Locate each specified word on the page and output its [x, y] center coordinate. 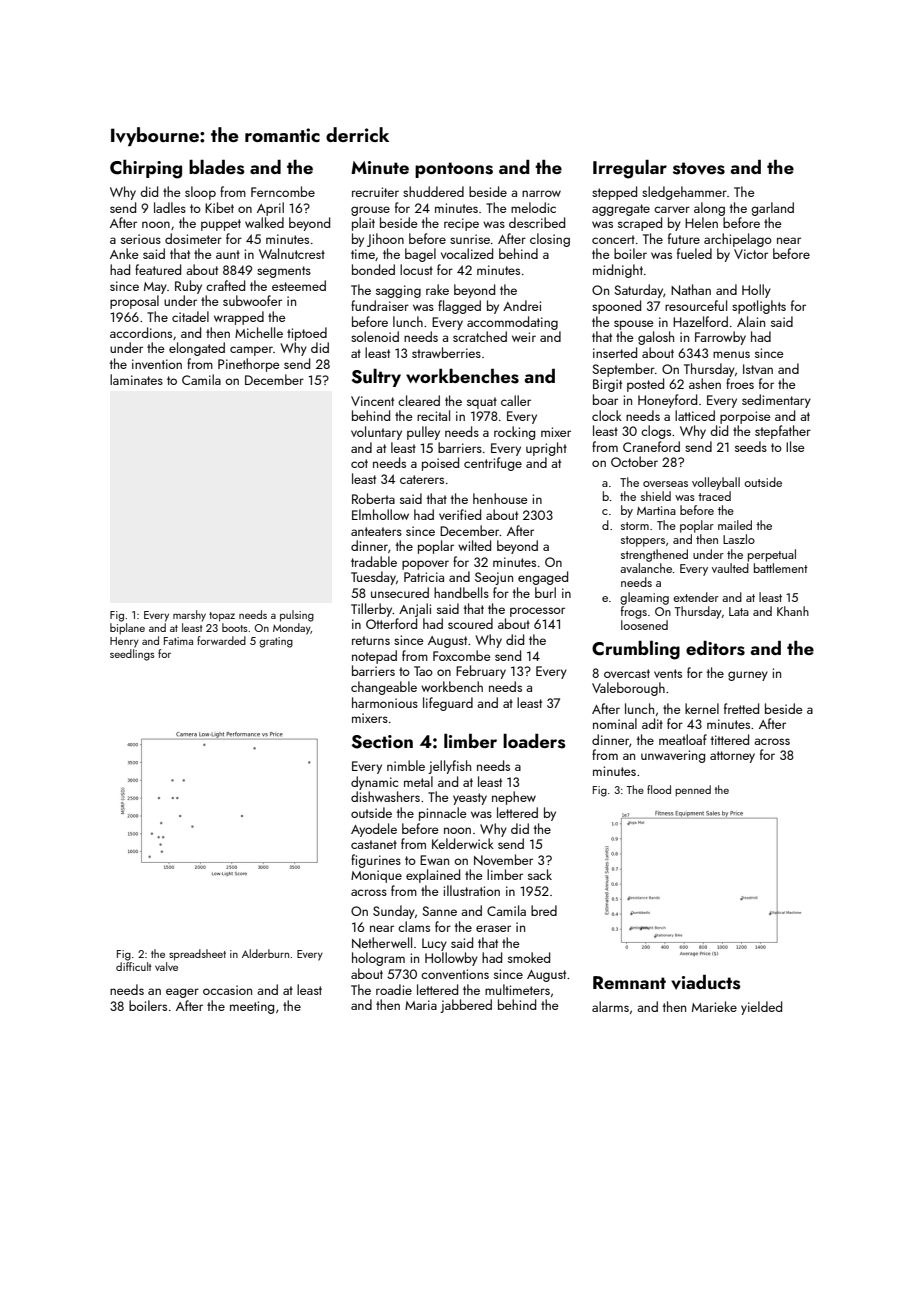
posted [645, 385]
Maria [421, 1005]
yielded [761, 1008]
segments [284, 272]
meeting [252, 1007]
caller [516, 400]
